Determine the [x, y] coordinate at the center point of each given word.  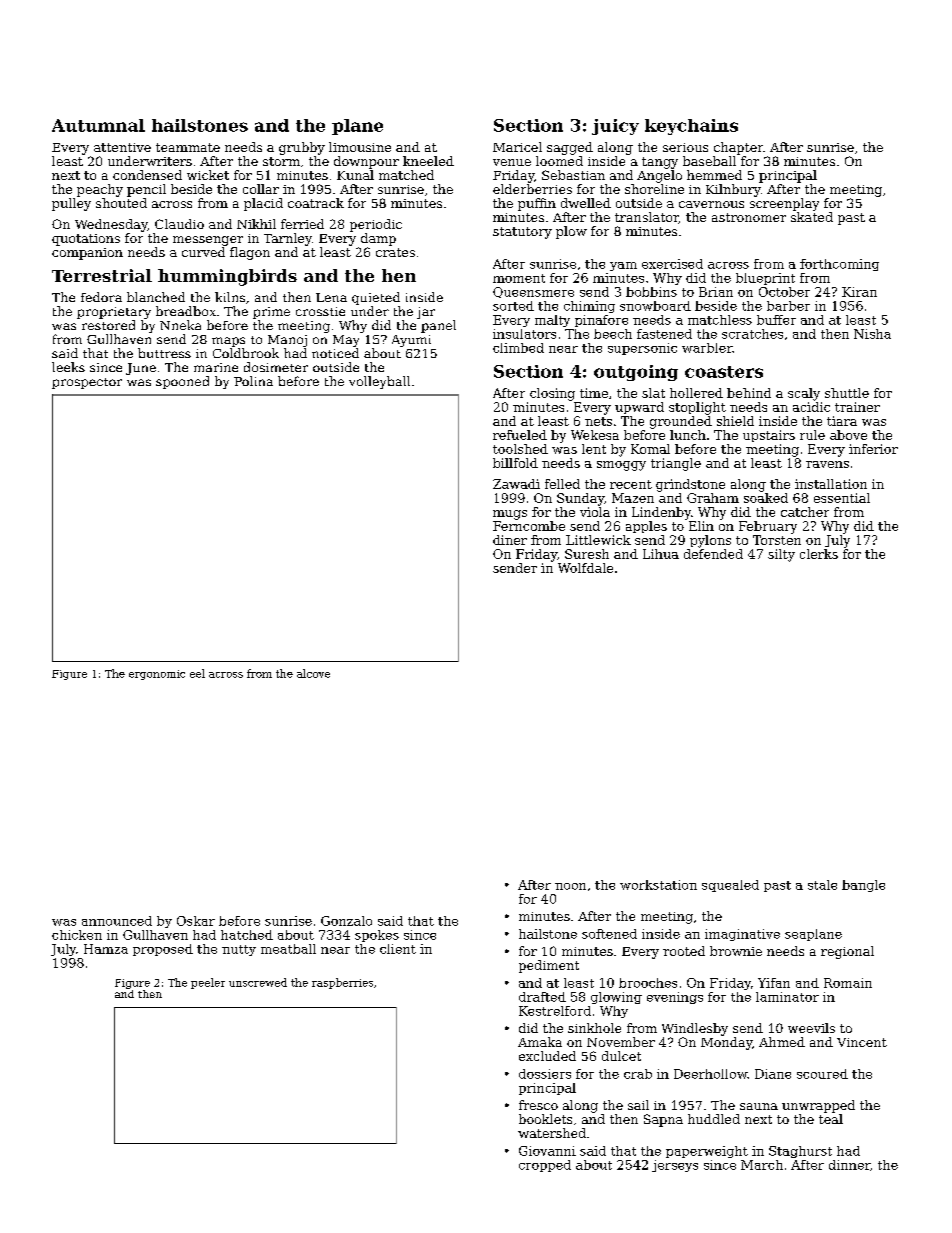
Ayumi [411, 341]
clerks [819, 554]
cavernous [711, 204]
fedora [101, 297]
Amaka [540, 1042]
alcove [313, 673]
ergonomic [157, 675]
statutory [522, 233]
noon [570, 886]
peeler [208, 983]
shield [735, 421]
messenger [208, 241]
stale [822, 885]
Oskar [196, 921]
